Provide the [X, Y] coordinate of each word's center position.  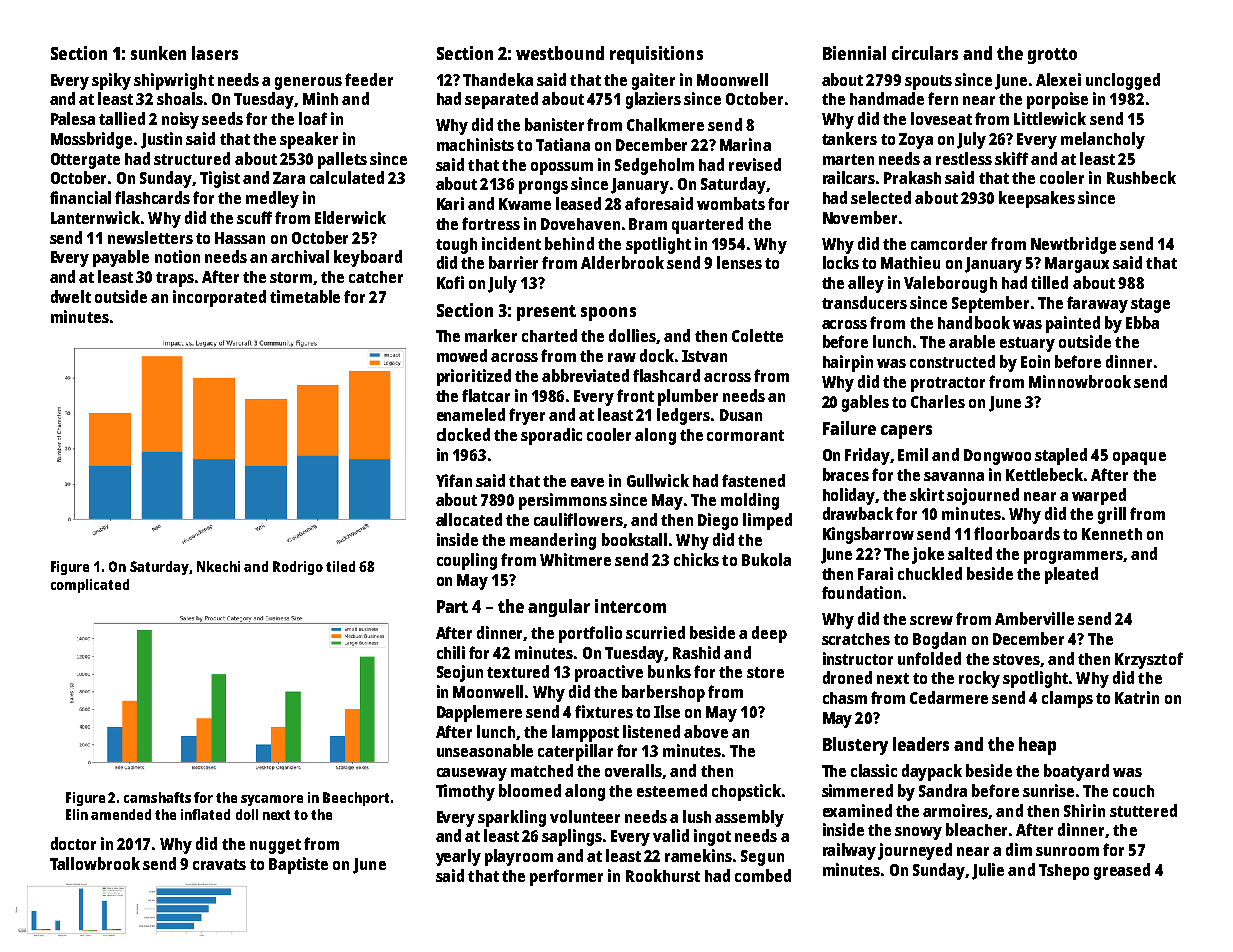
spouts [928, 82]
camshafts [157, 797]
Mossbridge [91, 140]
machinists [475, 144]
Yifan [454, 480]
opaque [1139, 458]
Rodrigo [298, 568]
